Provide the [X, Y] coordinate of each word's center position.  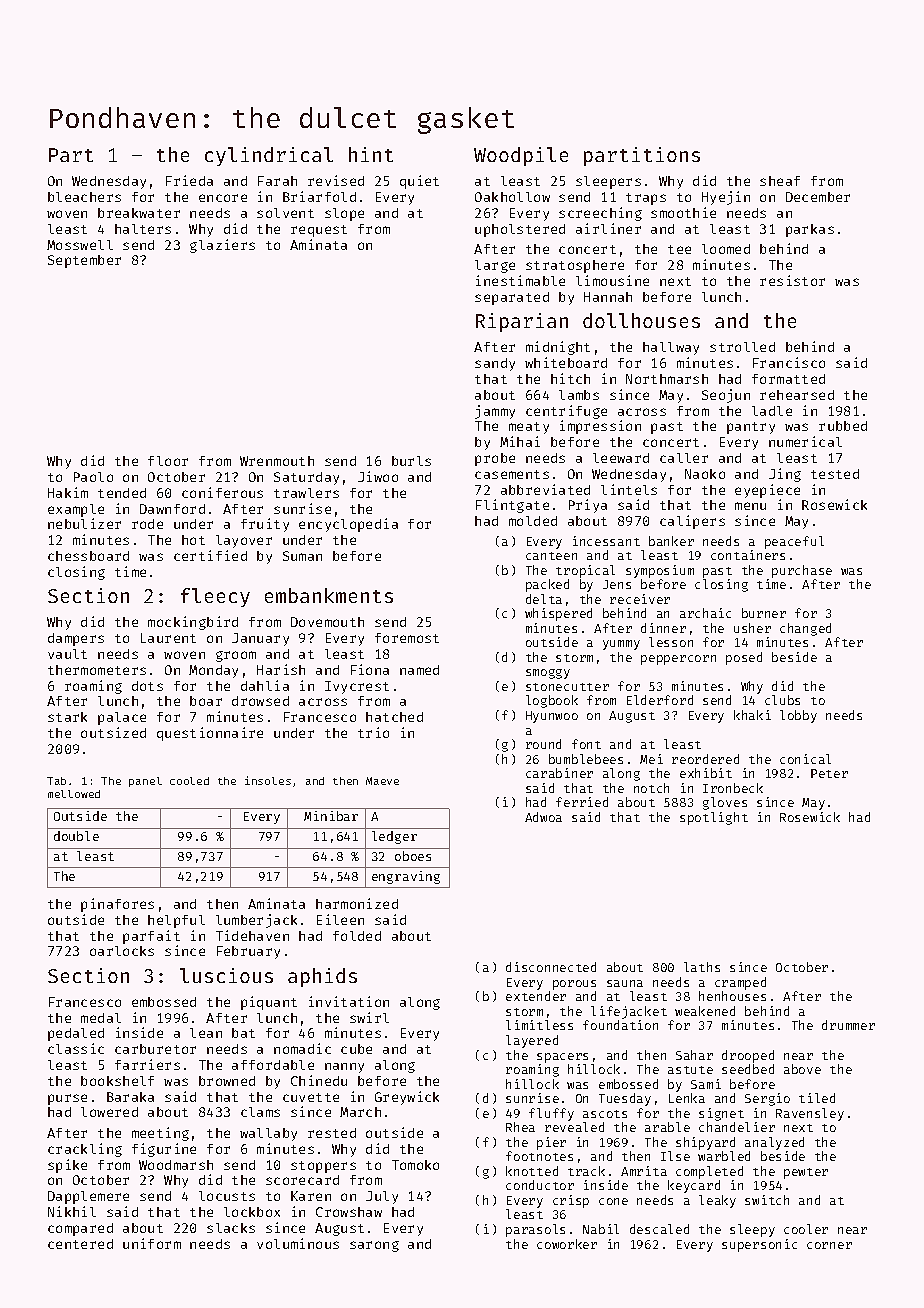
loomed [726, 249]
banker [671, 541]
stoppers [323, 1167]
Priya [588, 506]
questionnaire [210, 734]
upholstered [520, 230]
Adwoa [543, 817]
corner [829, 1245]
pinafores [117, 905]
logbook [552, 701]
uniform [152, 1243]
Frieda [189, 180]
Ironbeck [733, 788]
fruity [265, 525]
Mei [651, 759]
